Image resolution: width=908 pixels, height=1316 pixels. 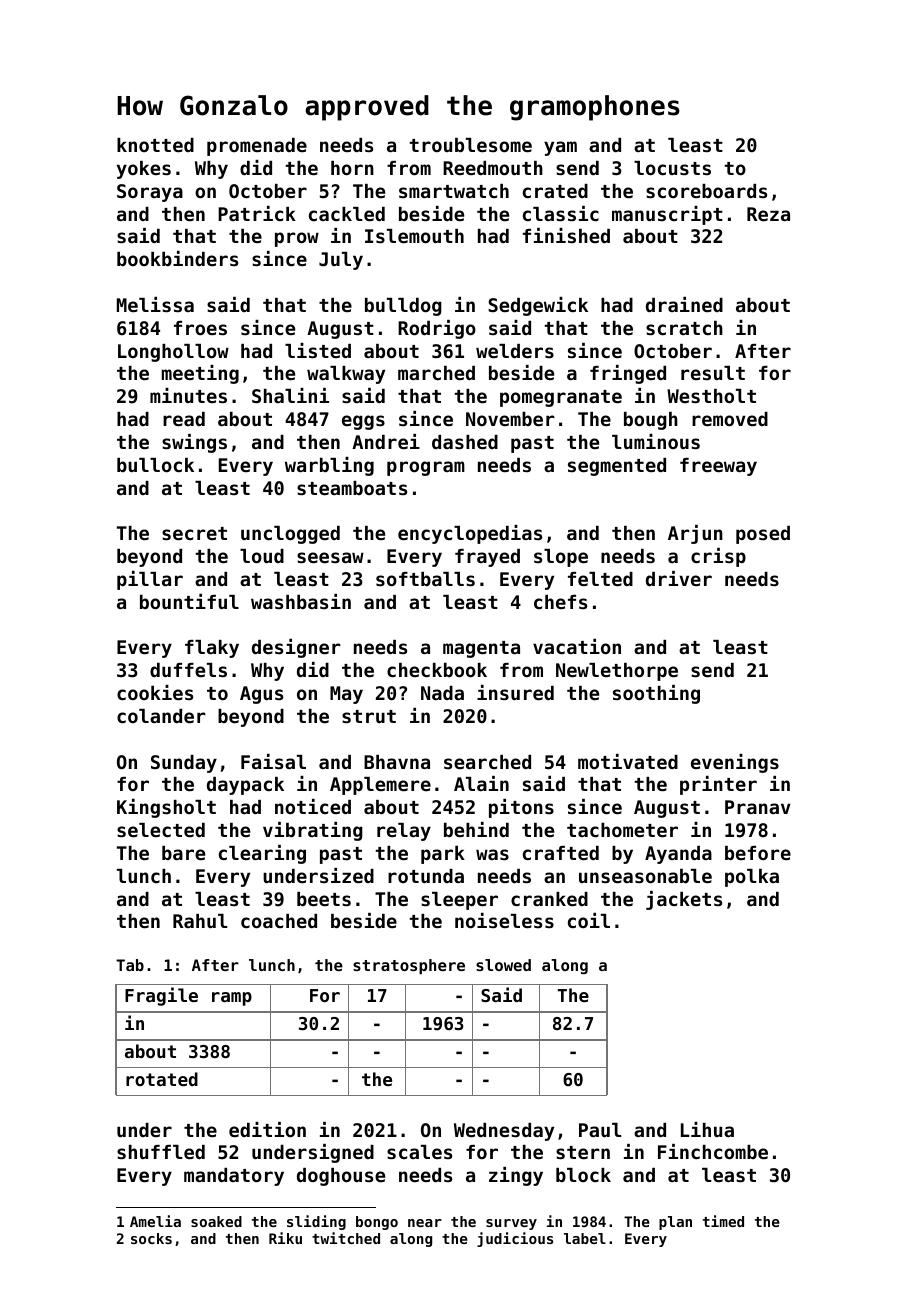 What do you see at coordinates (510, 419) in the page?
I see `November` at bounding box center [510, 419].
